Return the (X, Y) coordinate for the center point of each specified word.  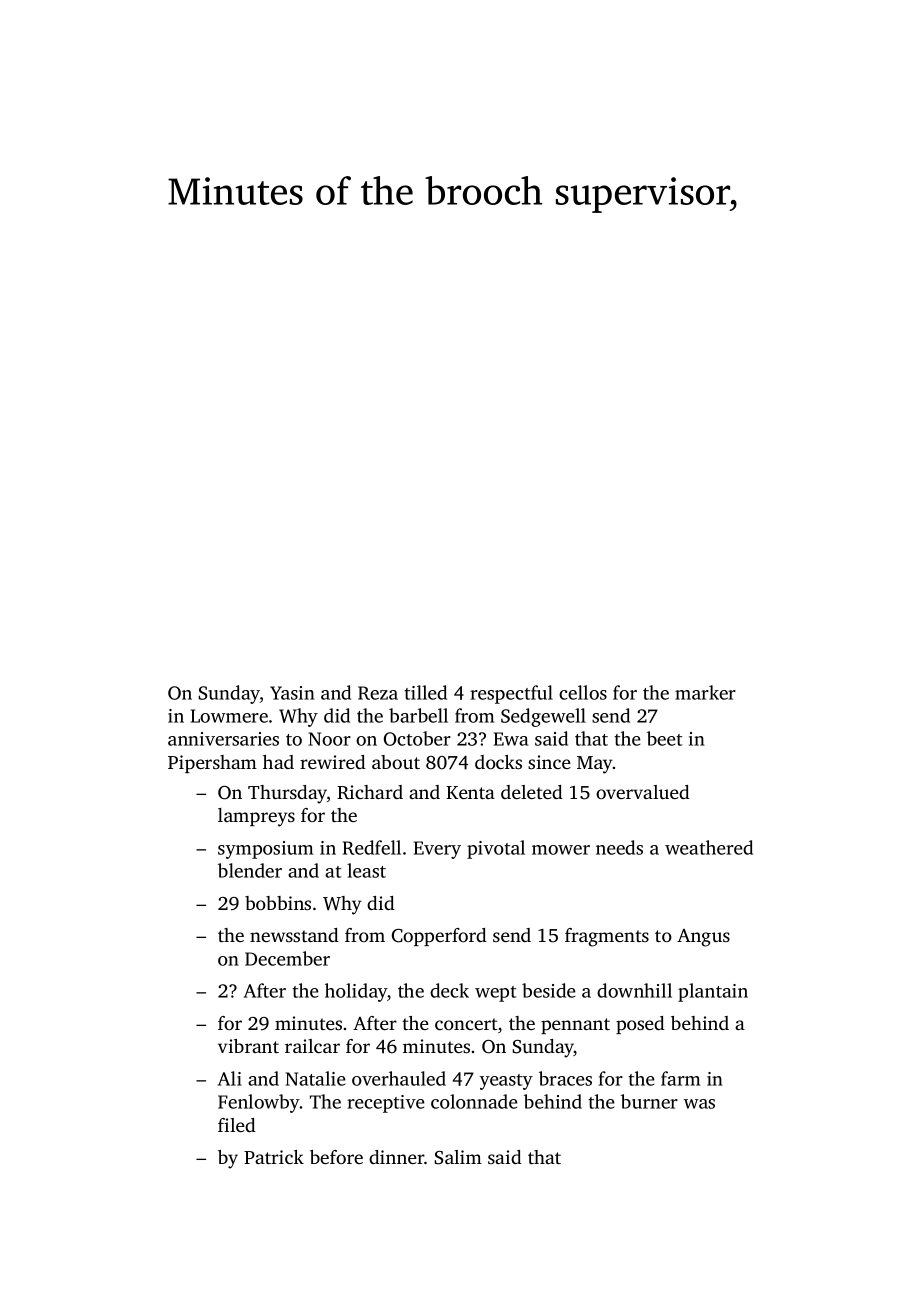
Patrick (274, 1157)
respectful (511, 694)
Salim (458, 1157)
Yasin (292, 693)
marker (705, 692)
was (699, 1104)
